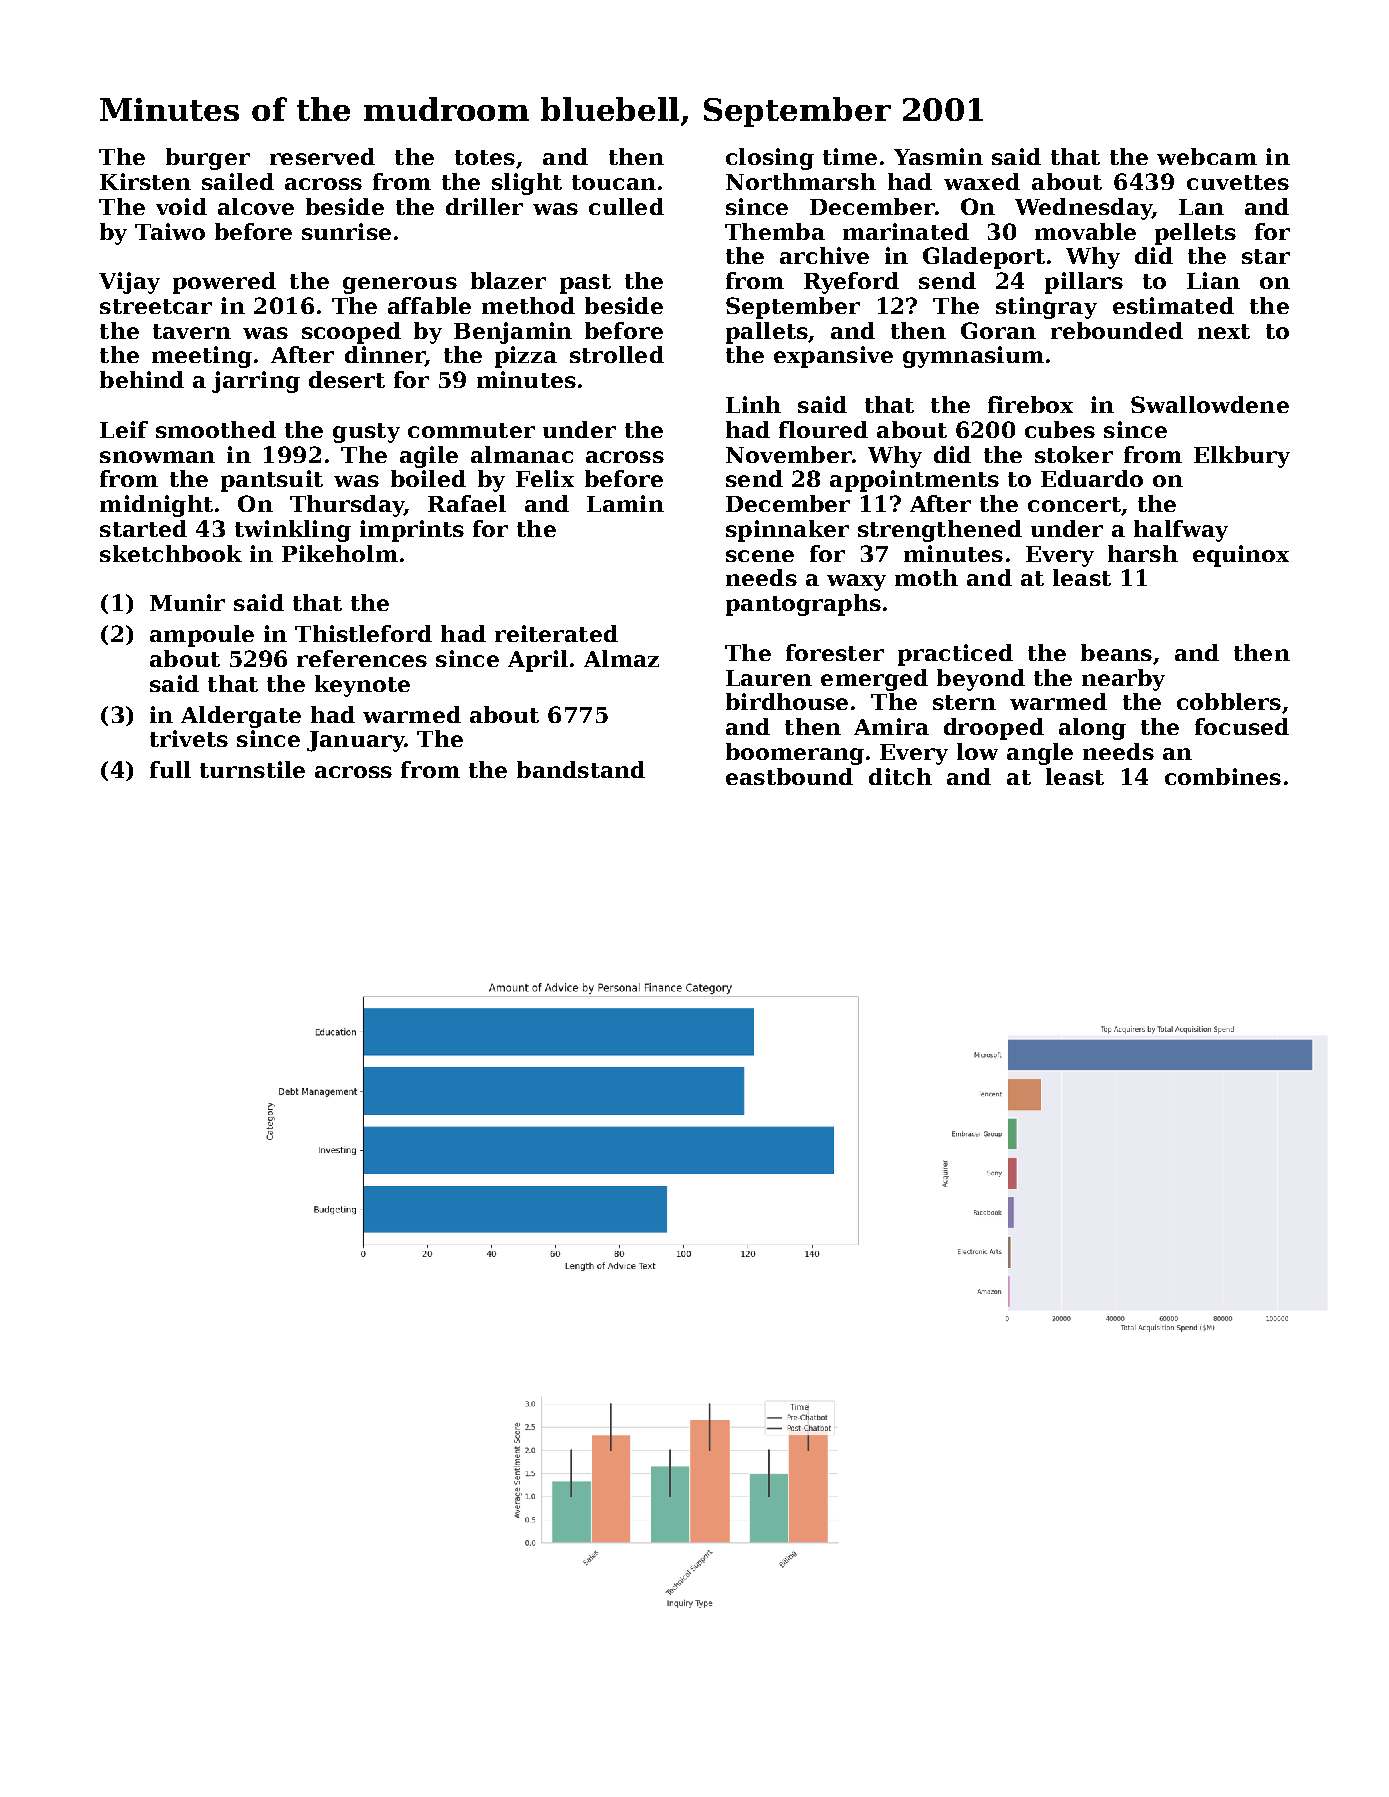 The image size is (1389, 1797). Describe the element at coordinates (156, 506) in the screenshot. I see `midnight` at that location.
